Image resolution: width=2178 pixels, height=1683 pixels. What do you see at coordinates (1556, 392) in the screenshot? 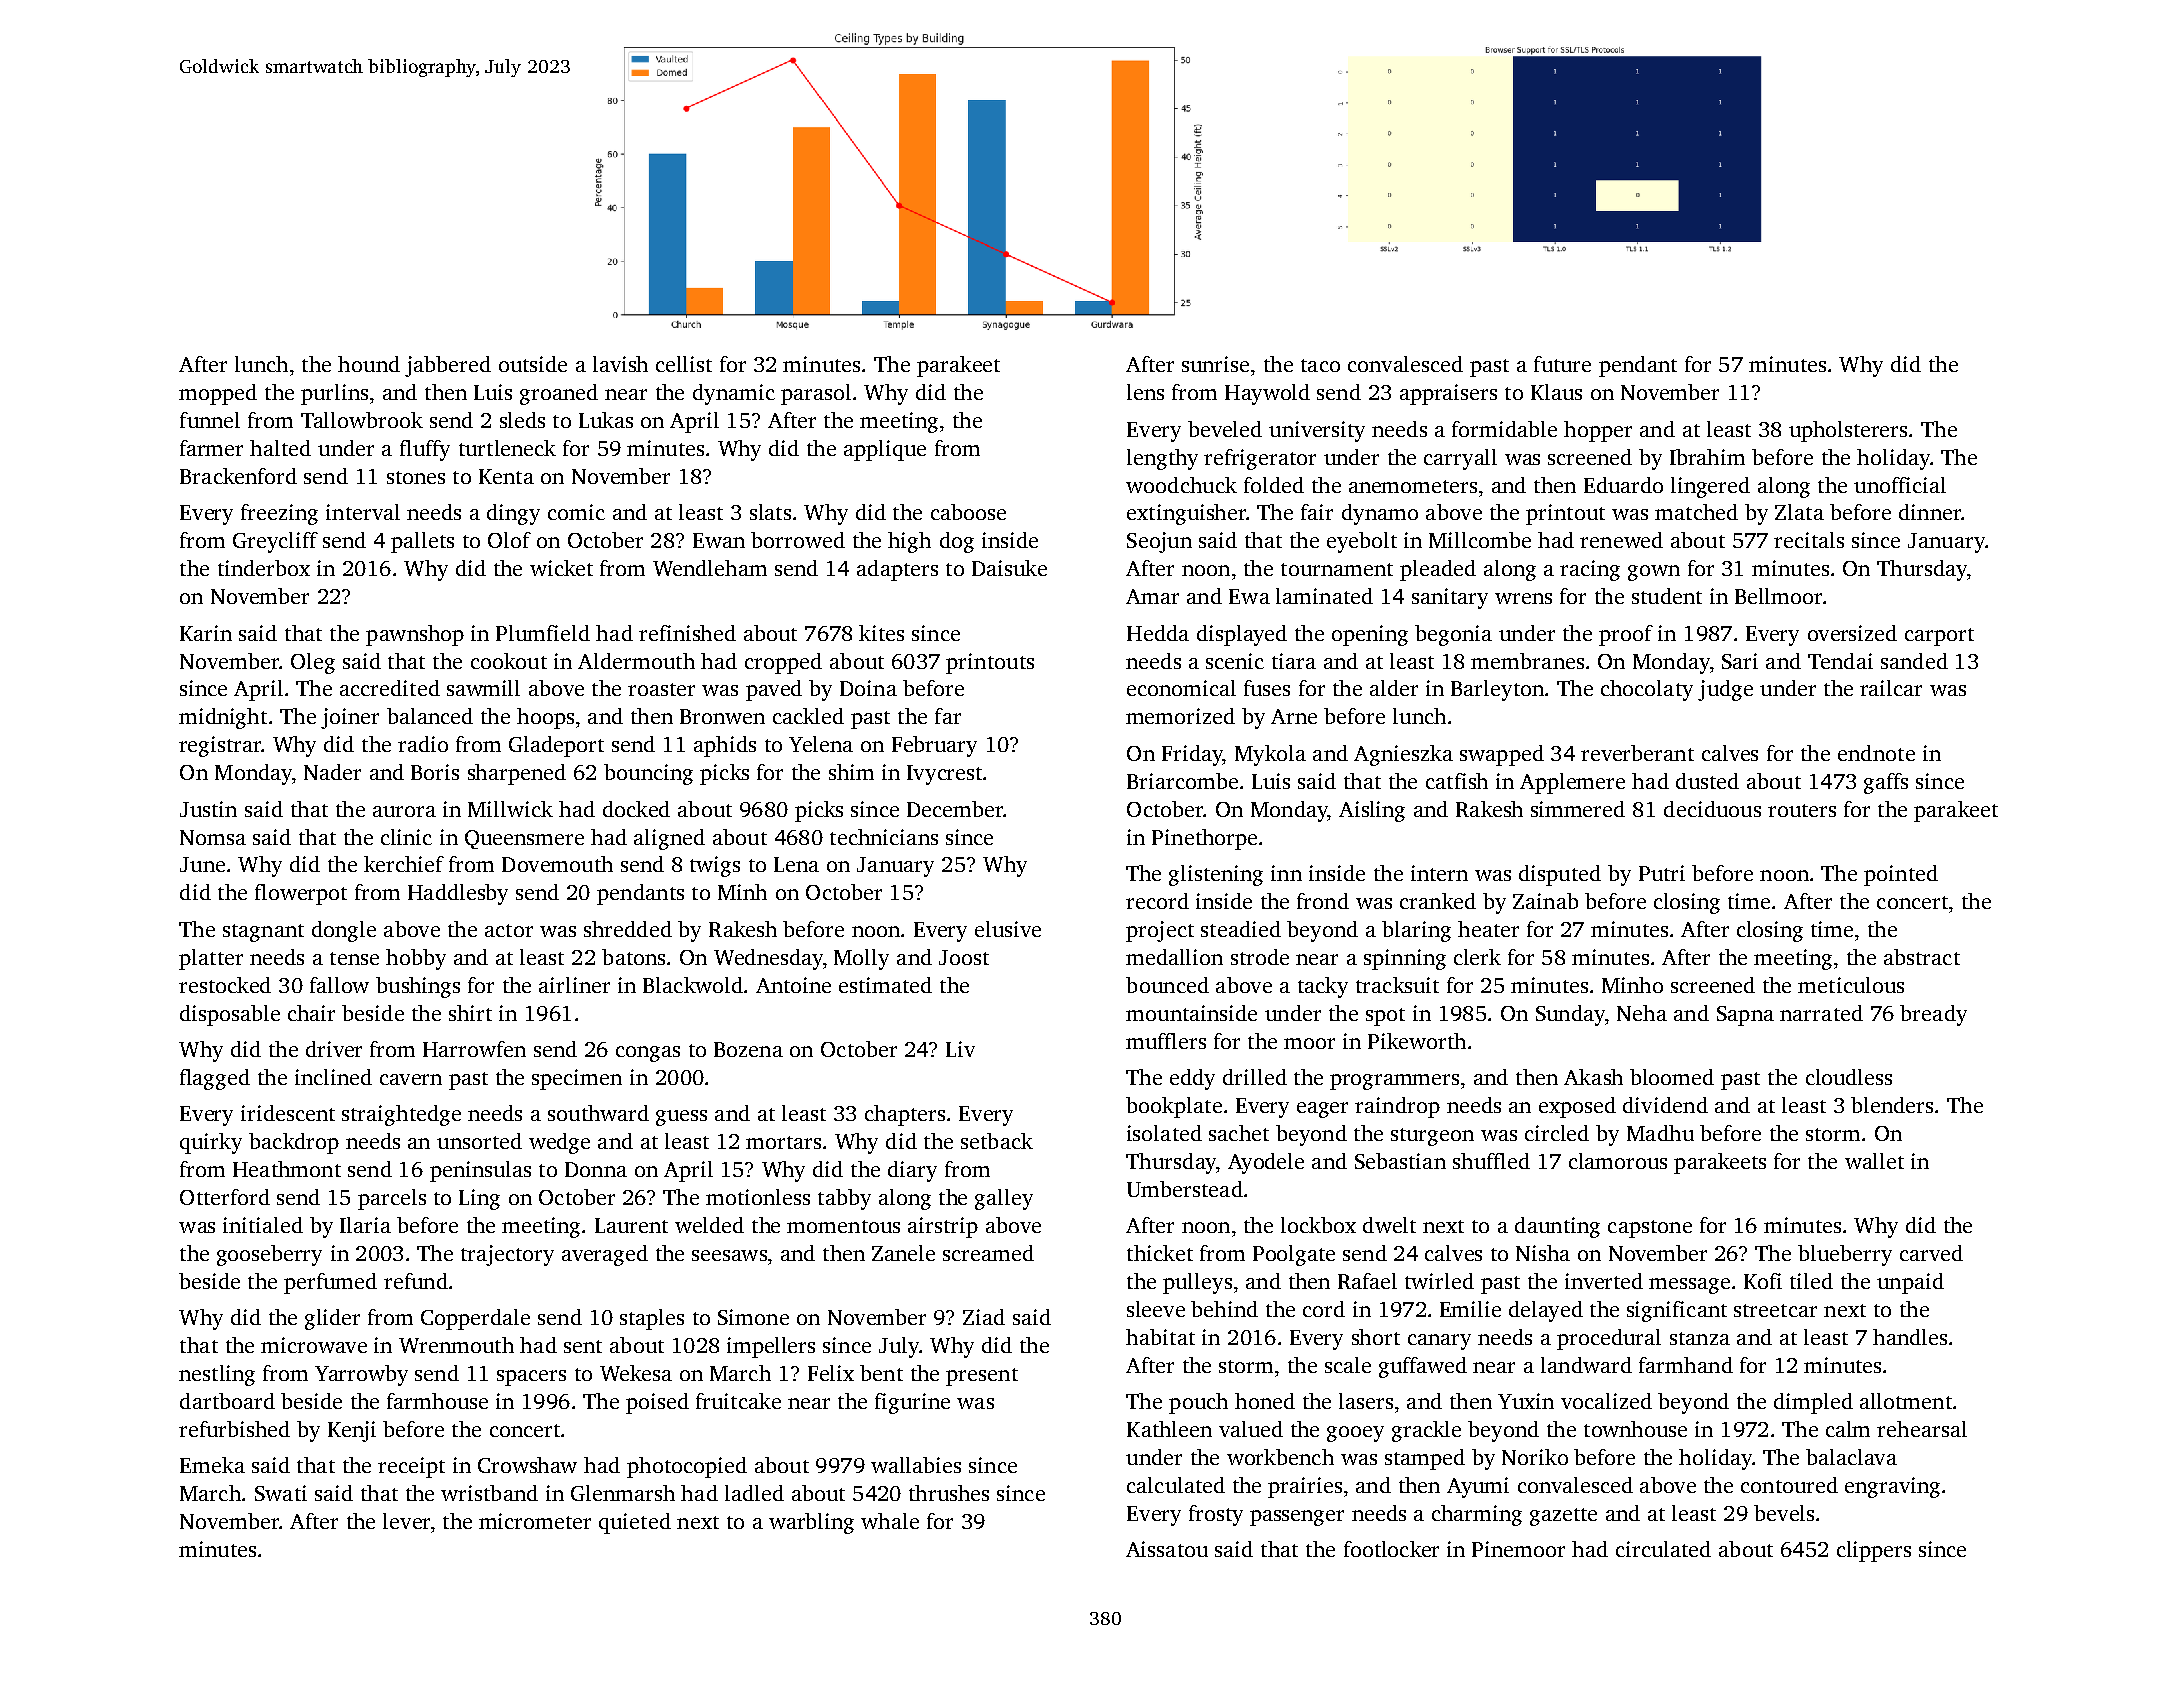
I see `Klaus` at bounding box center [1556, 392].
